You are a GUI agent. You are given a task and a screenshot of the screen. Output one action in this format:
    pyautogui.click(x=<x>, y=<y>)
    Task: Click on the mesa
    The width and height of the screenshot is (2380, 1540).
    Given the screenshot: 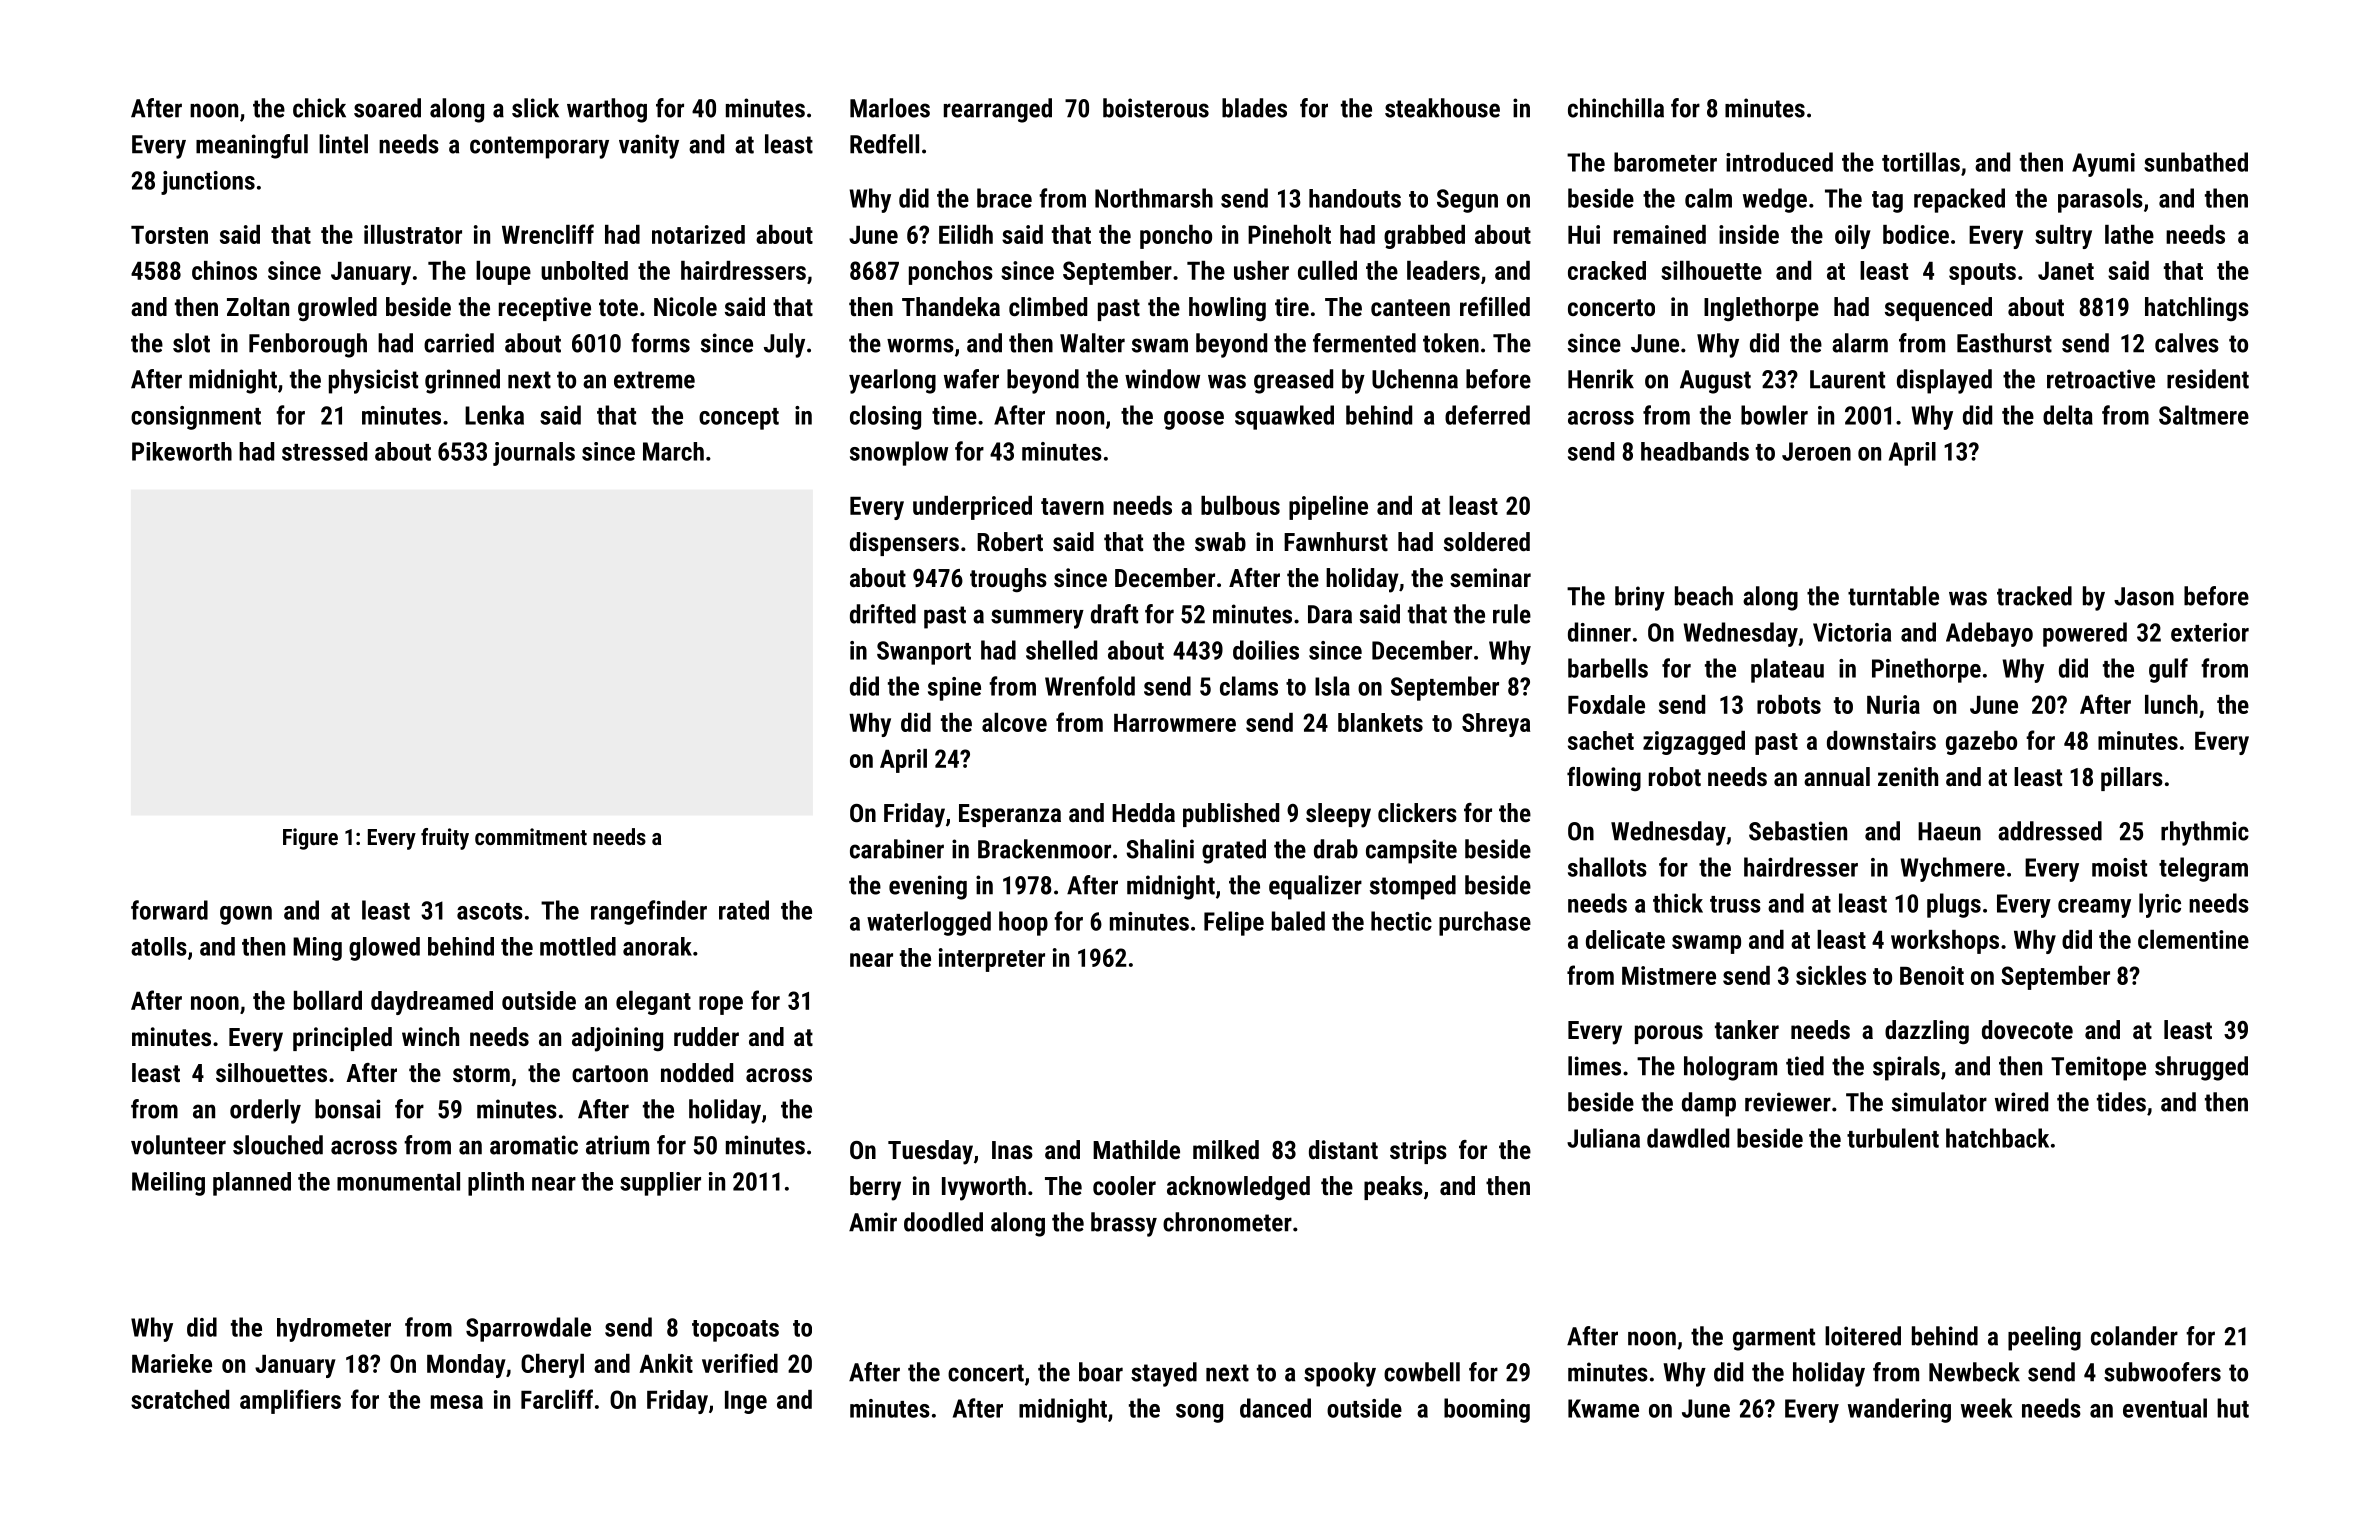 What is the action you would take?
    pyautogui.click(x=457, y=1402)
